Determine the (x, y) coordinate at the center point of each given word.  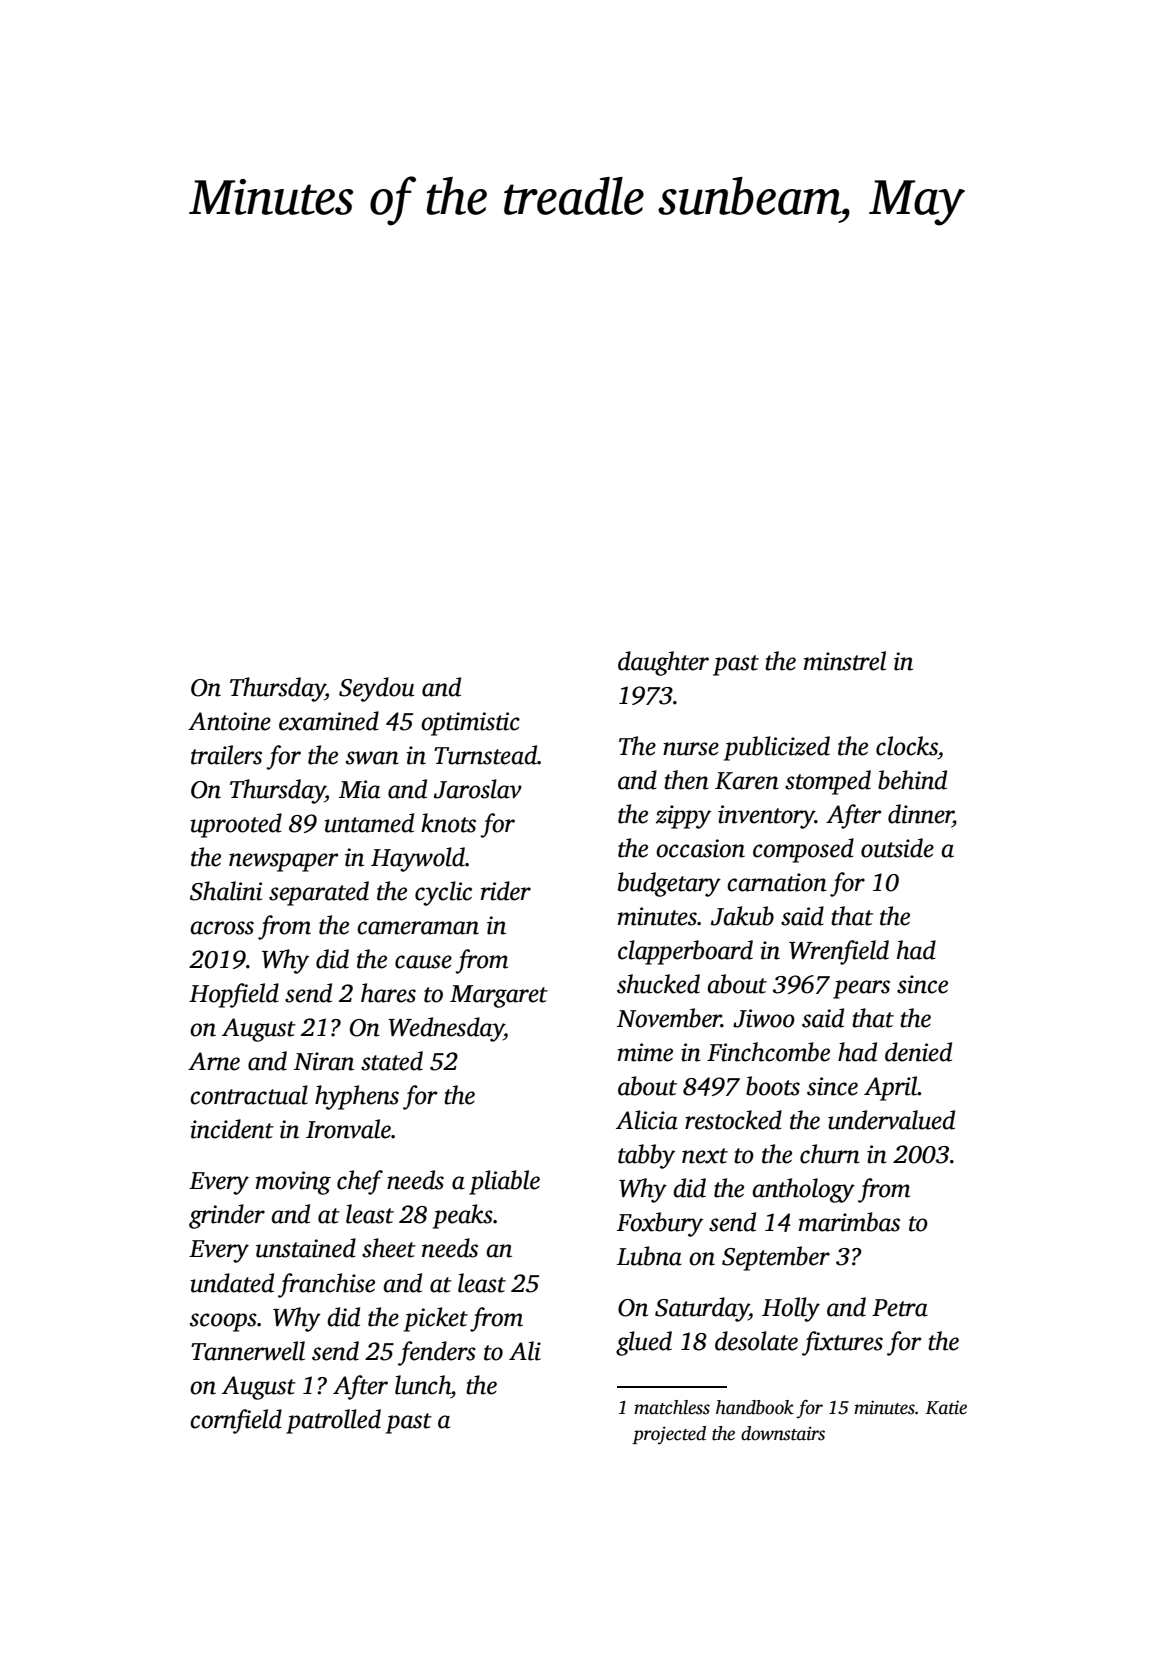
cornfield (236, 1421)
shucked (658, 984)
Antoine (229, 721)
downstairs (783, 1433)
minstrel (845, 661)
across (222, 928)
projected (669, 1435)
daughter (663, 663)
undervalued (891, 1120)
